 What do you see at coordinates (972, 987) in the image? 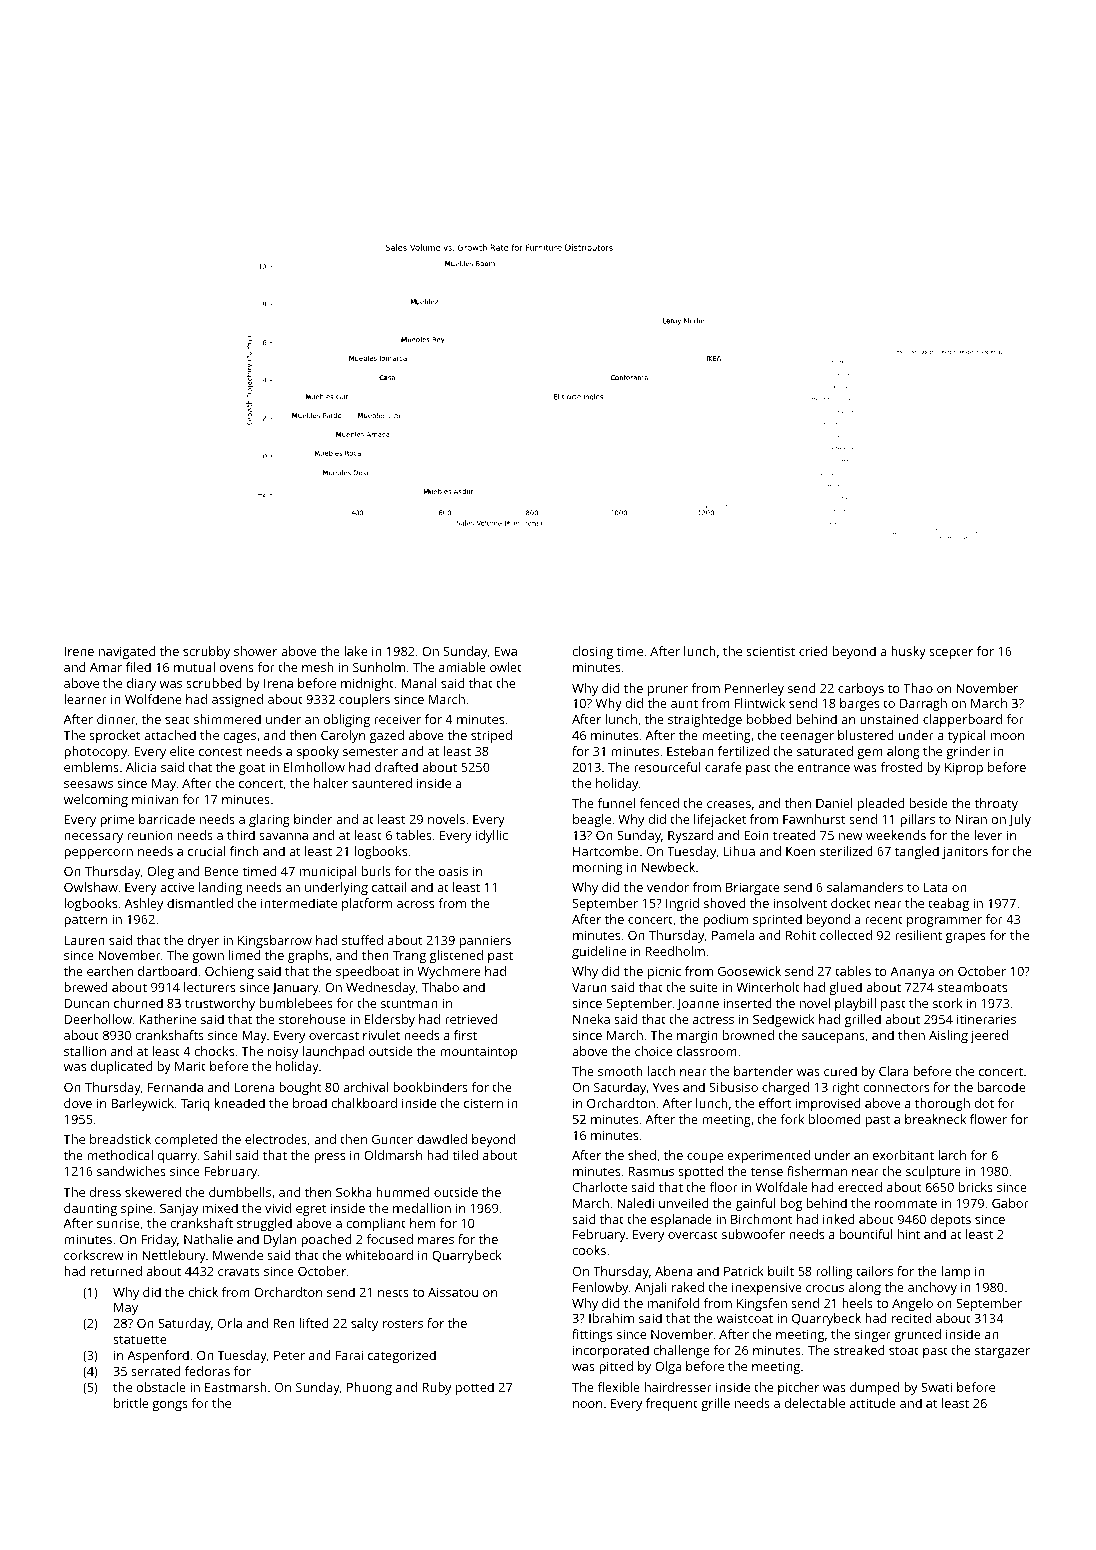
I see `steamboats` at bounding box center [972, 987].
